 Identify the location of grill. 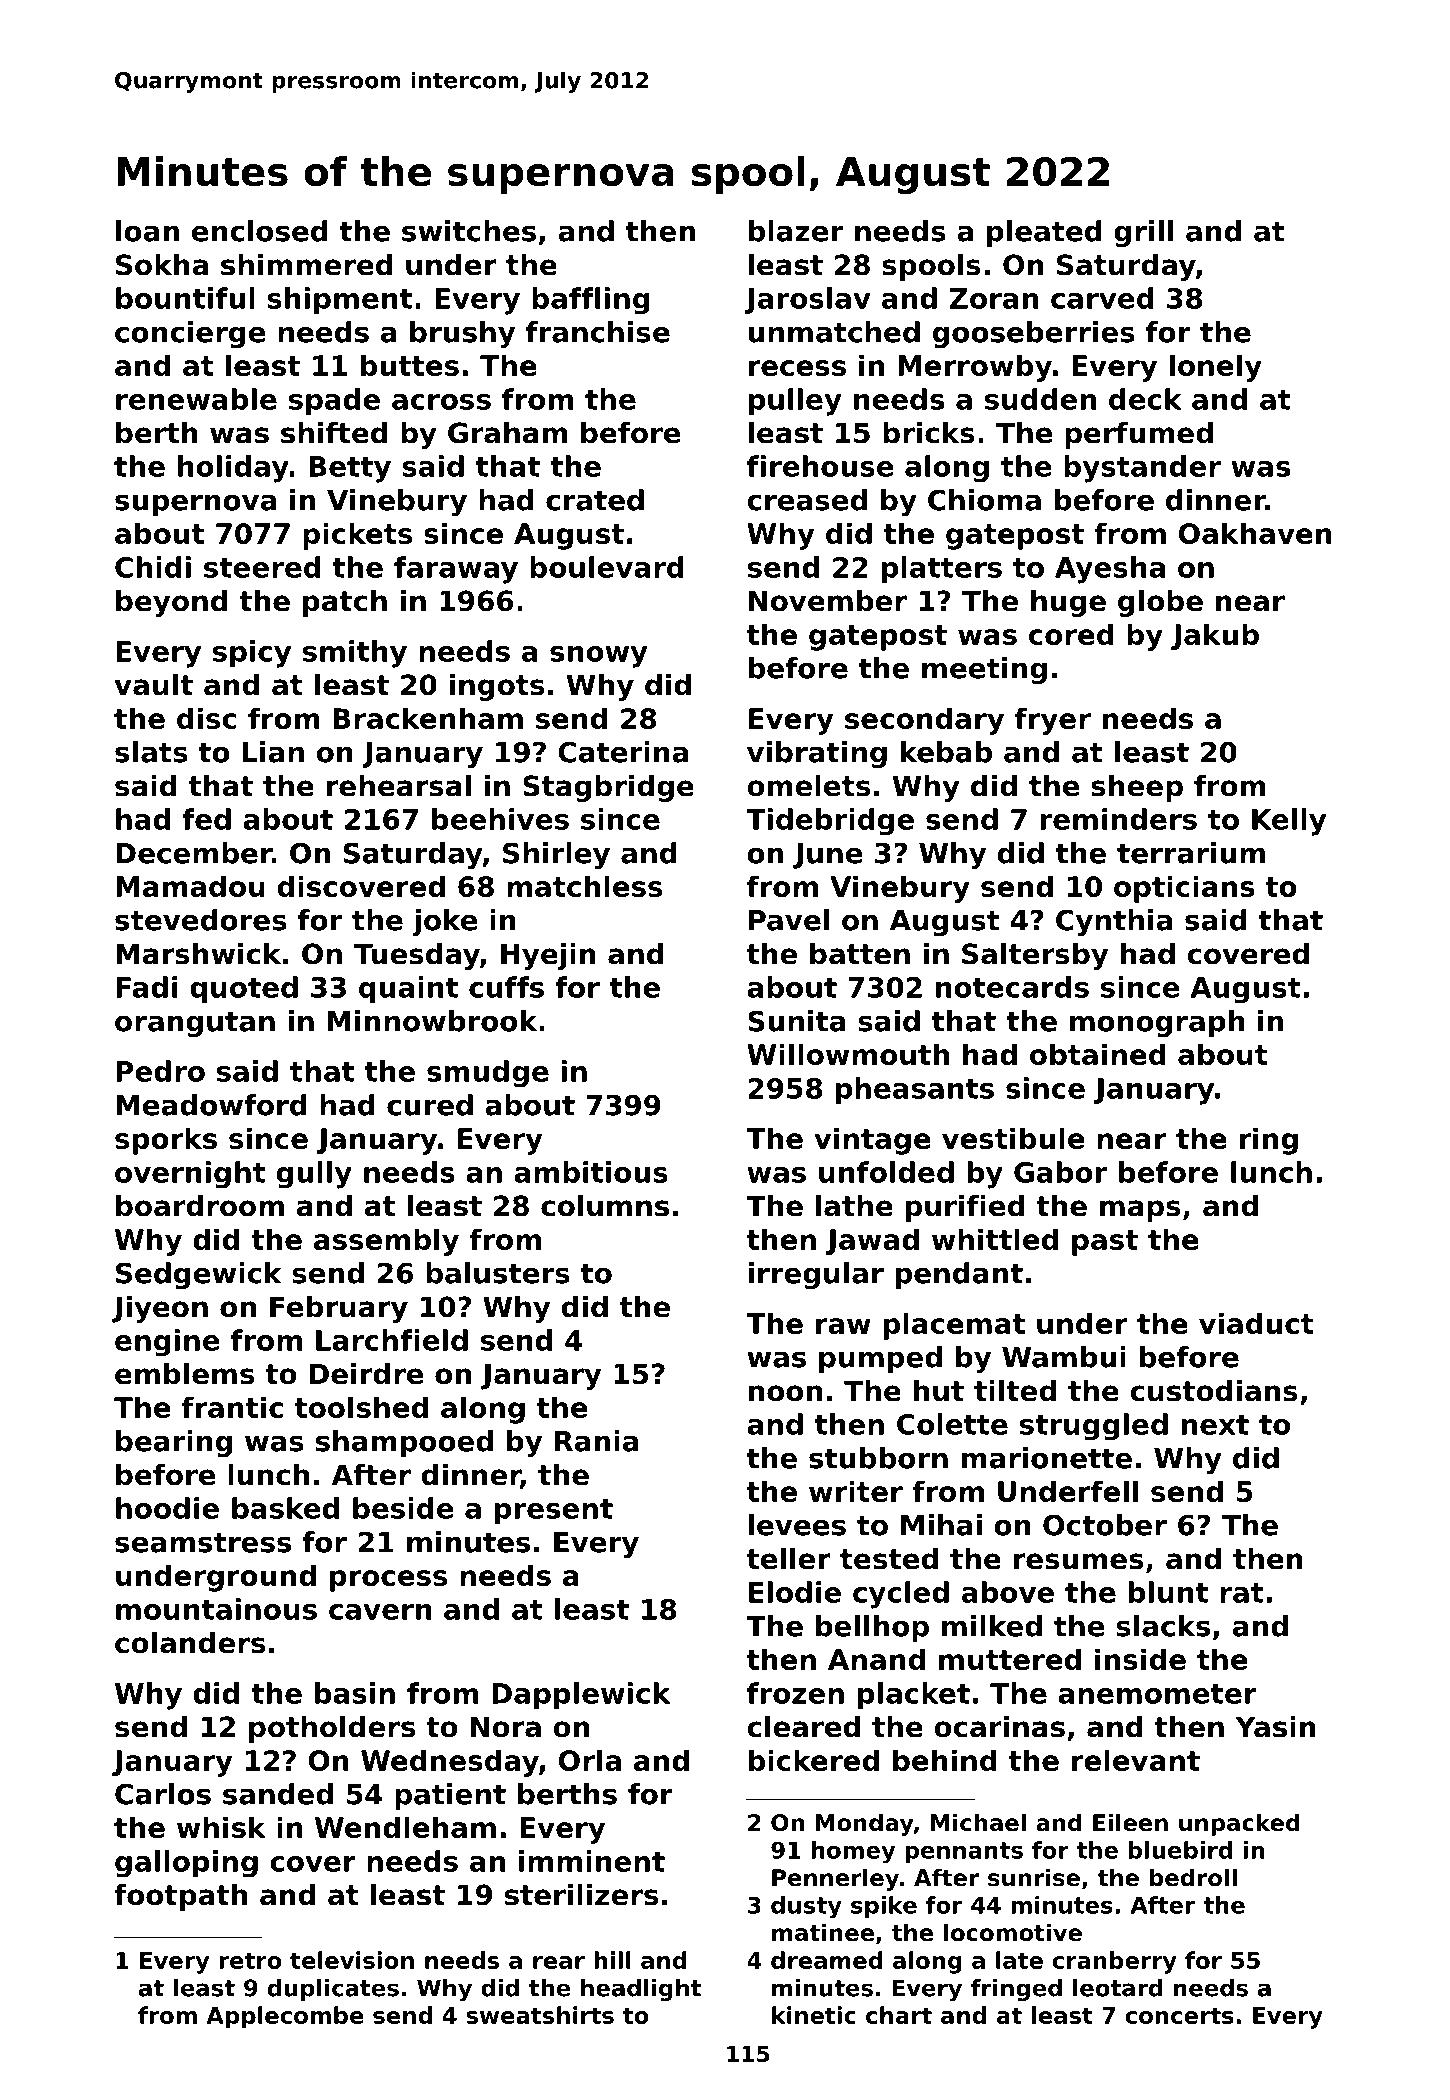
(1143, 233).
